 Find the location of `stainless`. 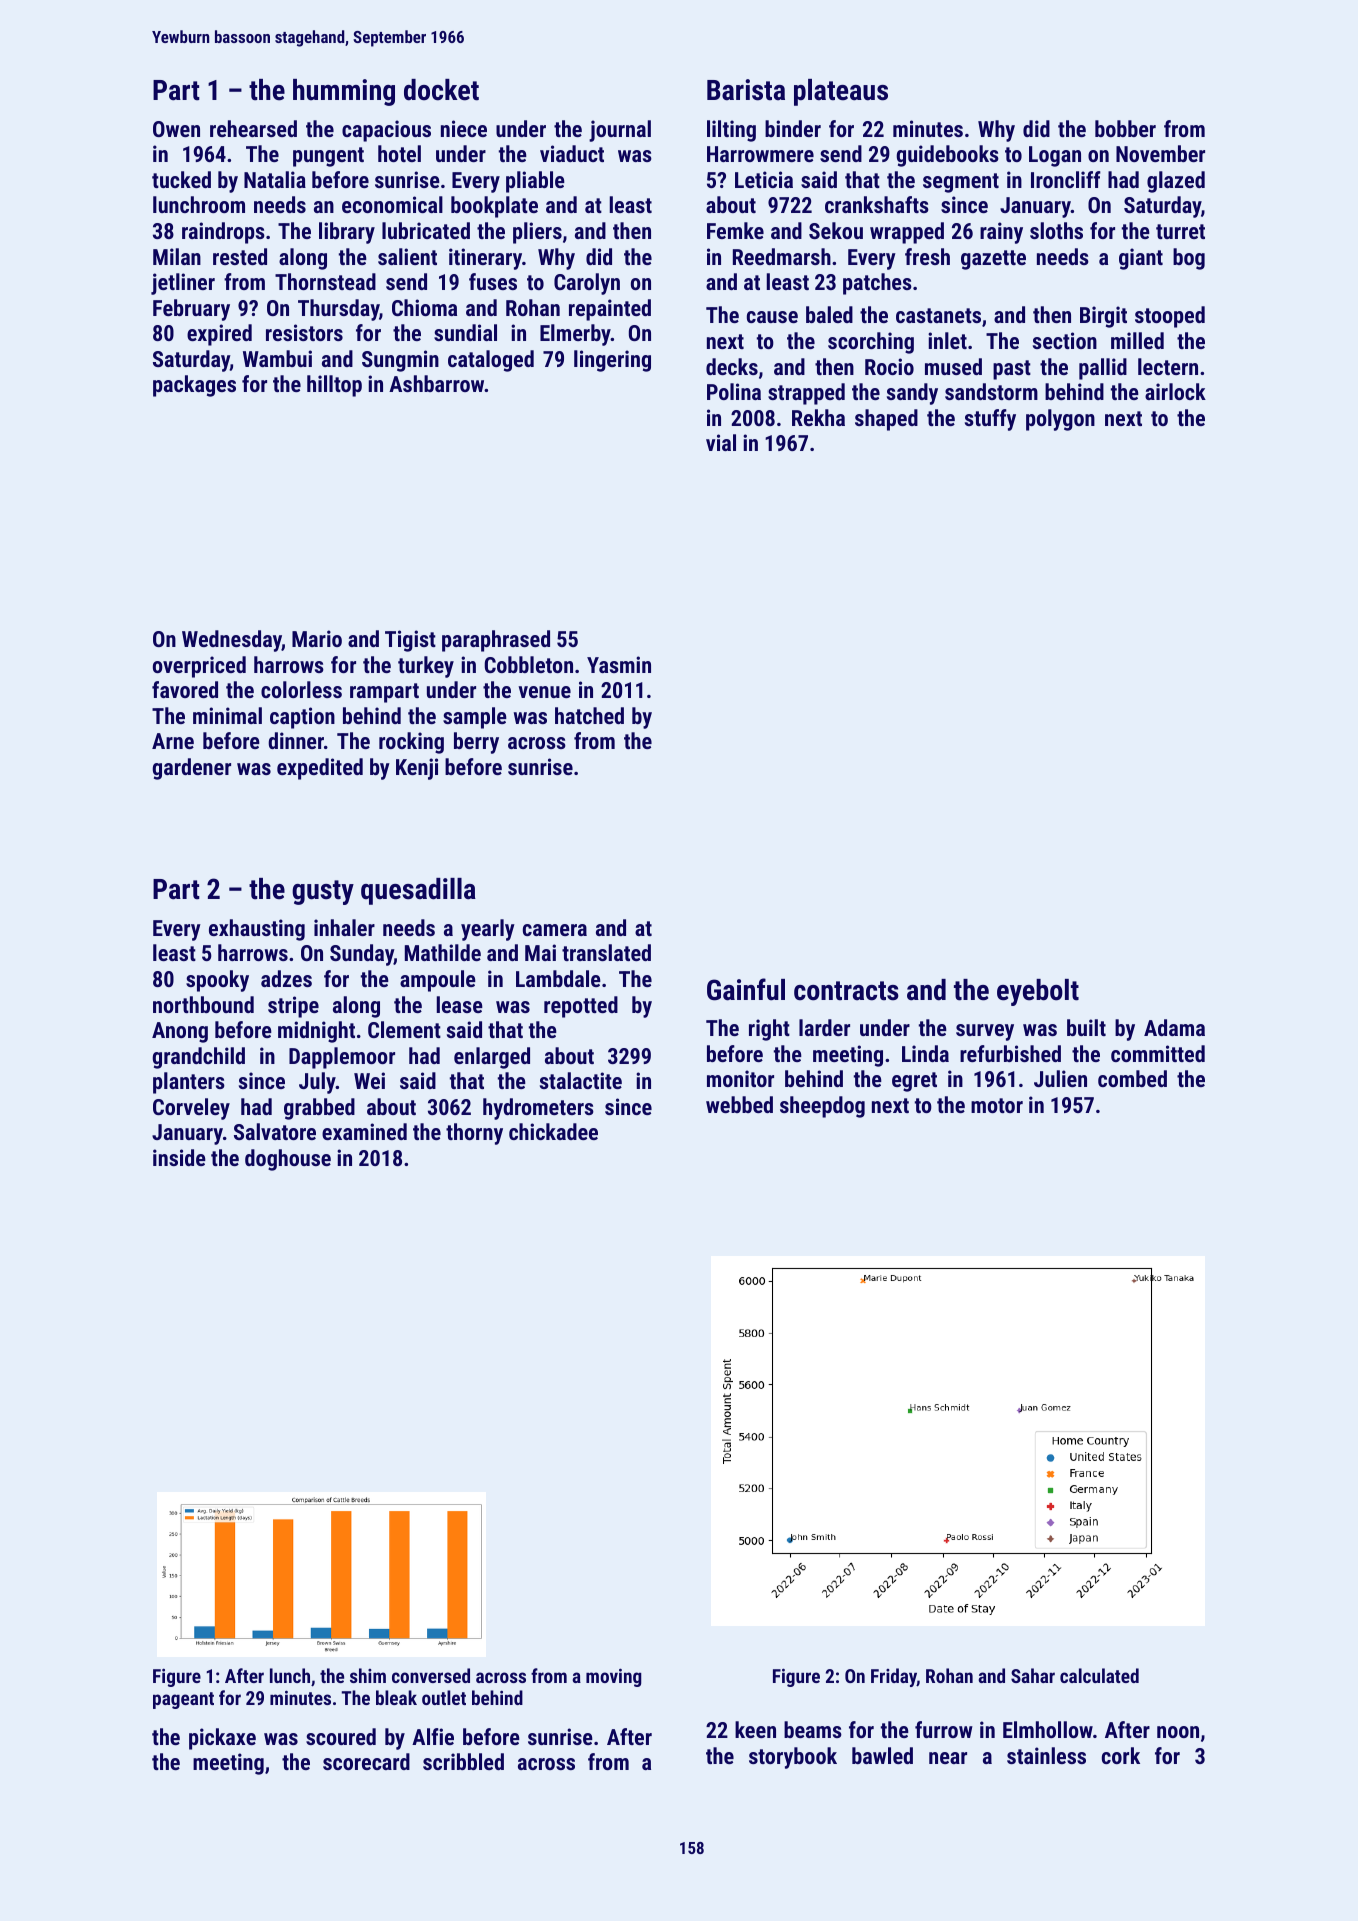

stainless is located at coordinates (1046, 1755).
